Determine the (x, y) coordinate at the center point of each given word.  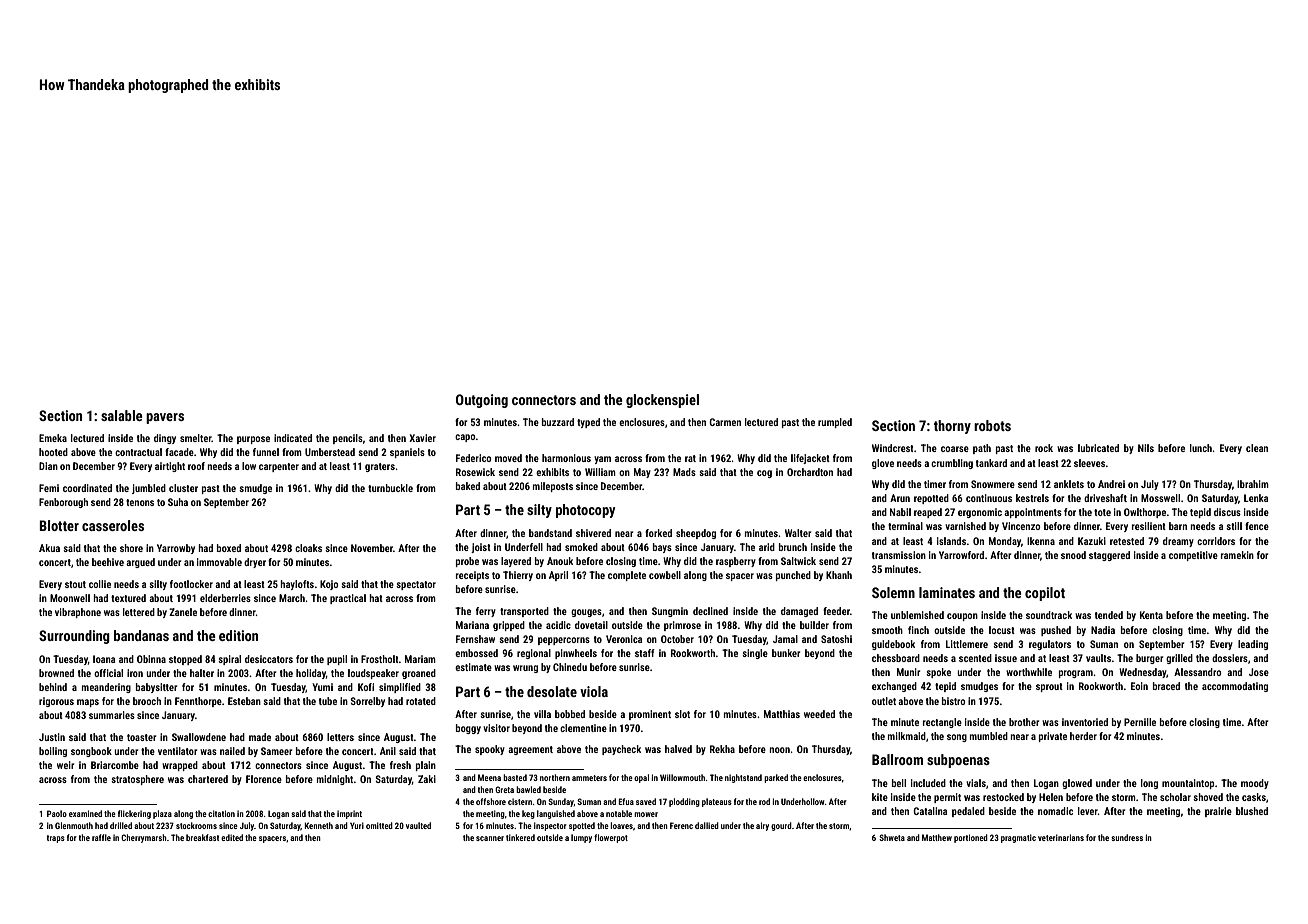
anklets (1069, 484)
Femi (49, 488)
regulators (1050, 645)
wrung (525, 669)
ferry (486, 612)
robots (992, 425)
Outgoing (482, 401)
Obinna (151, 659)
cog (764, 474)
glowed (1077, 784)
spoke (939, 673)
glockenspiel (662, 401)
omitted (379, 825)
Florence (264, 779)
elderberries (225, 598)
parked (776, 778)
